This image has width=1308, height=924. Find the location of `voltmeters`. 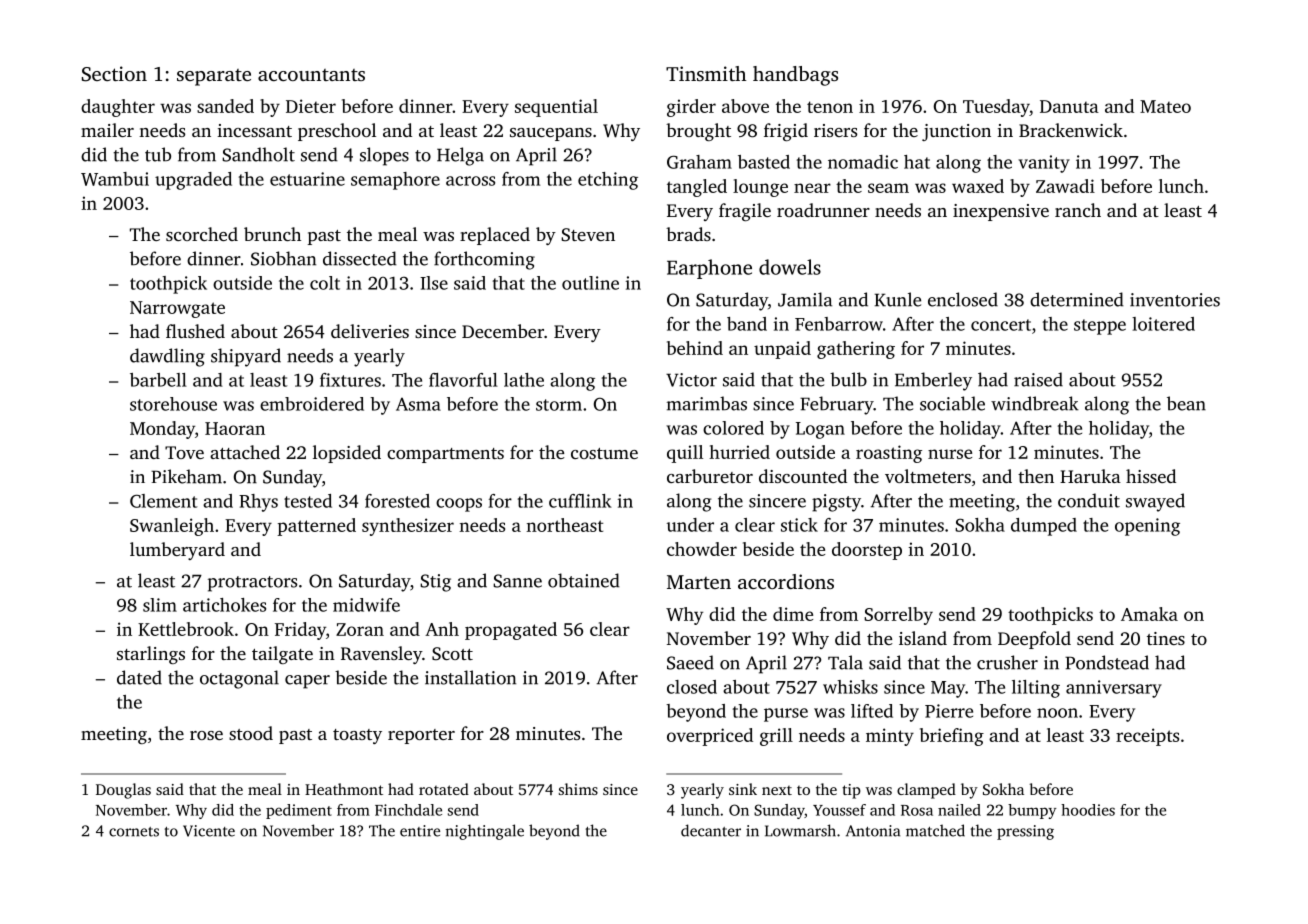

voltmeters is located at coordinates (928, 476).
